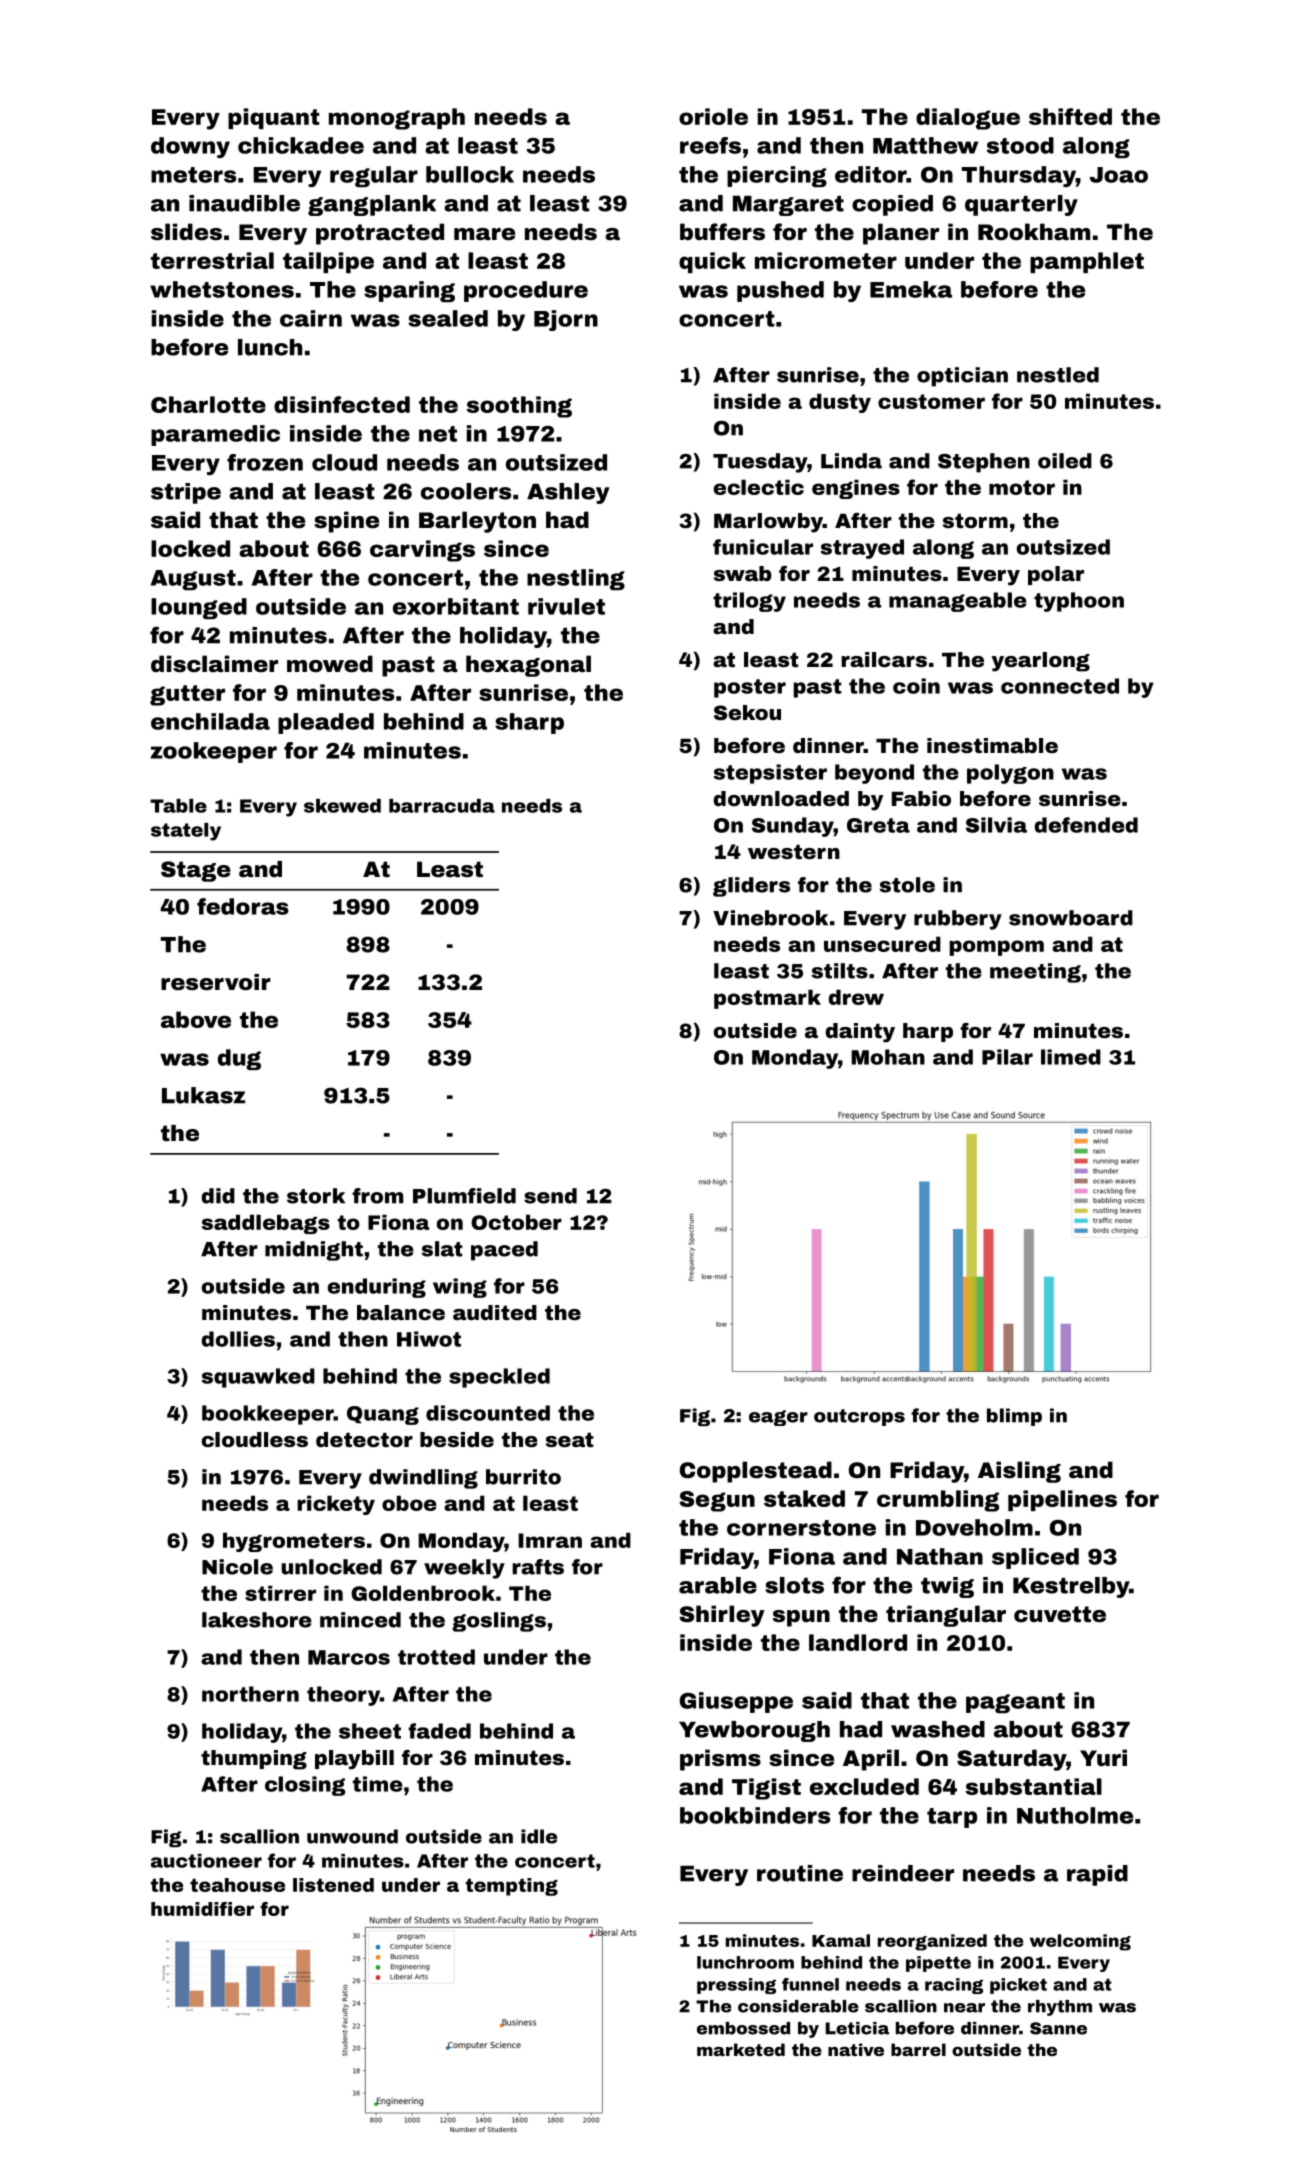  I want to click on planer, so click(901, 234).
